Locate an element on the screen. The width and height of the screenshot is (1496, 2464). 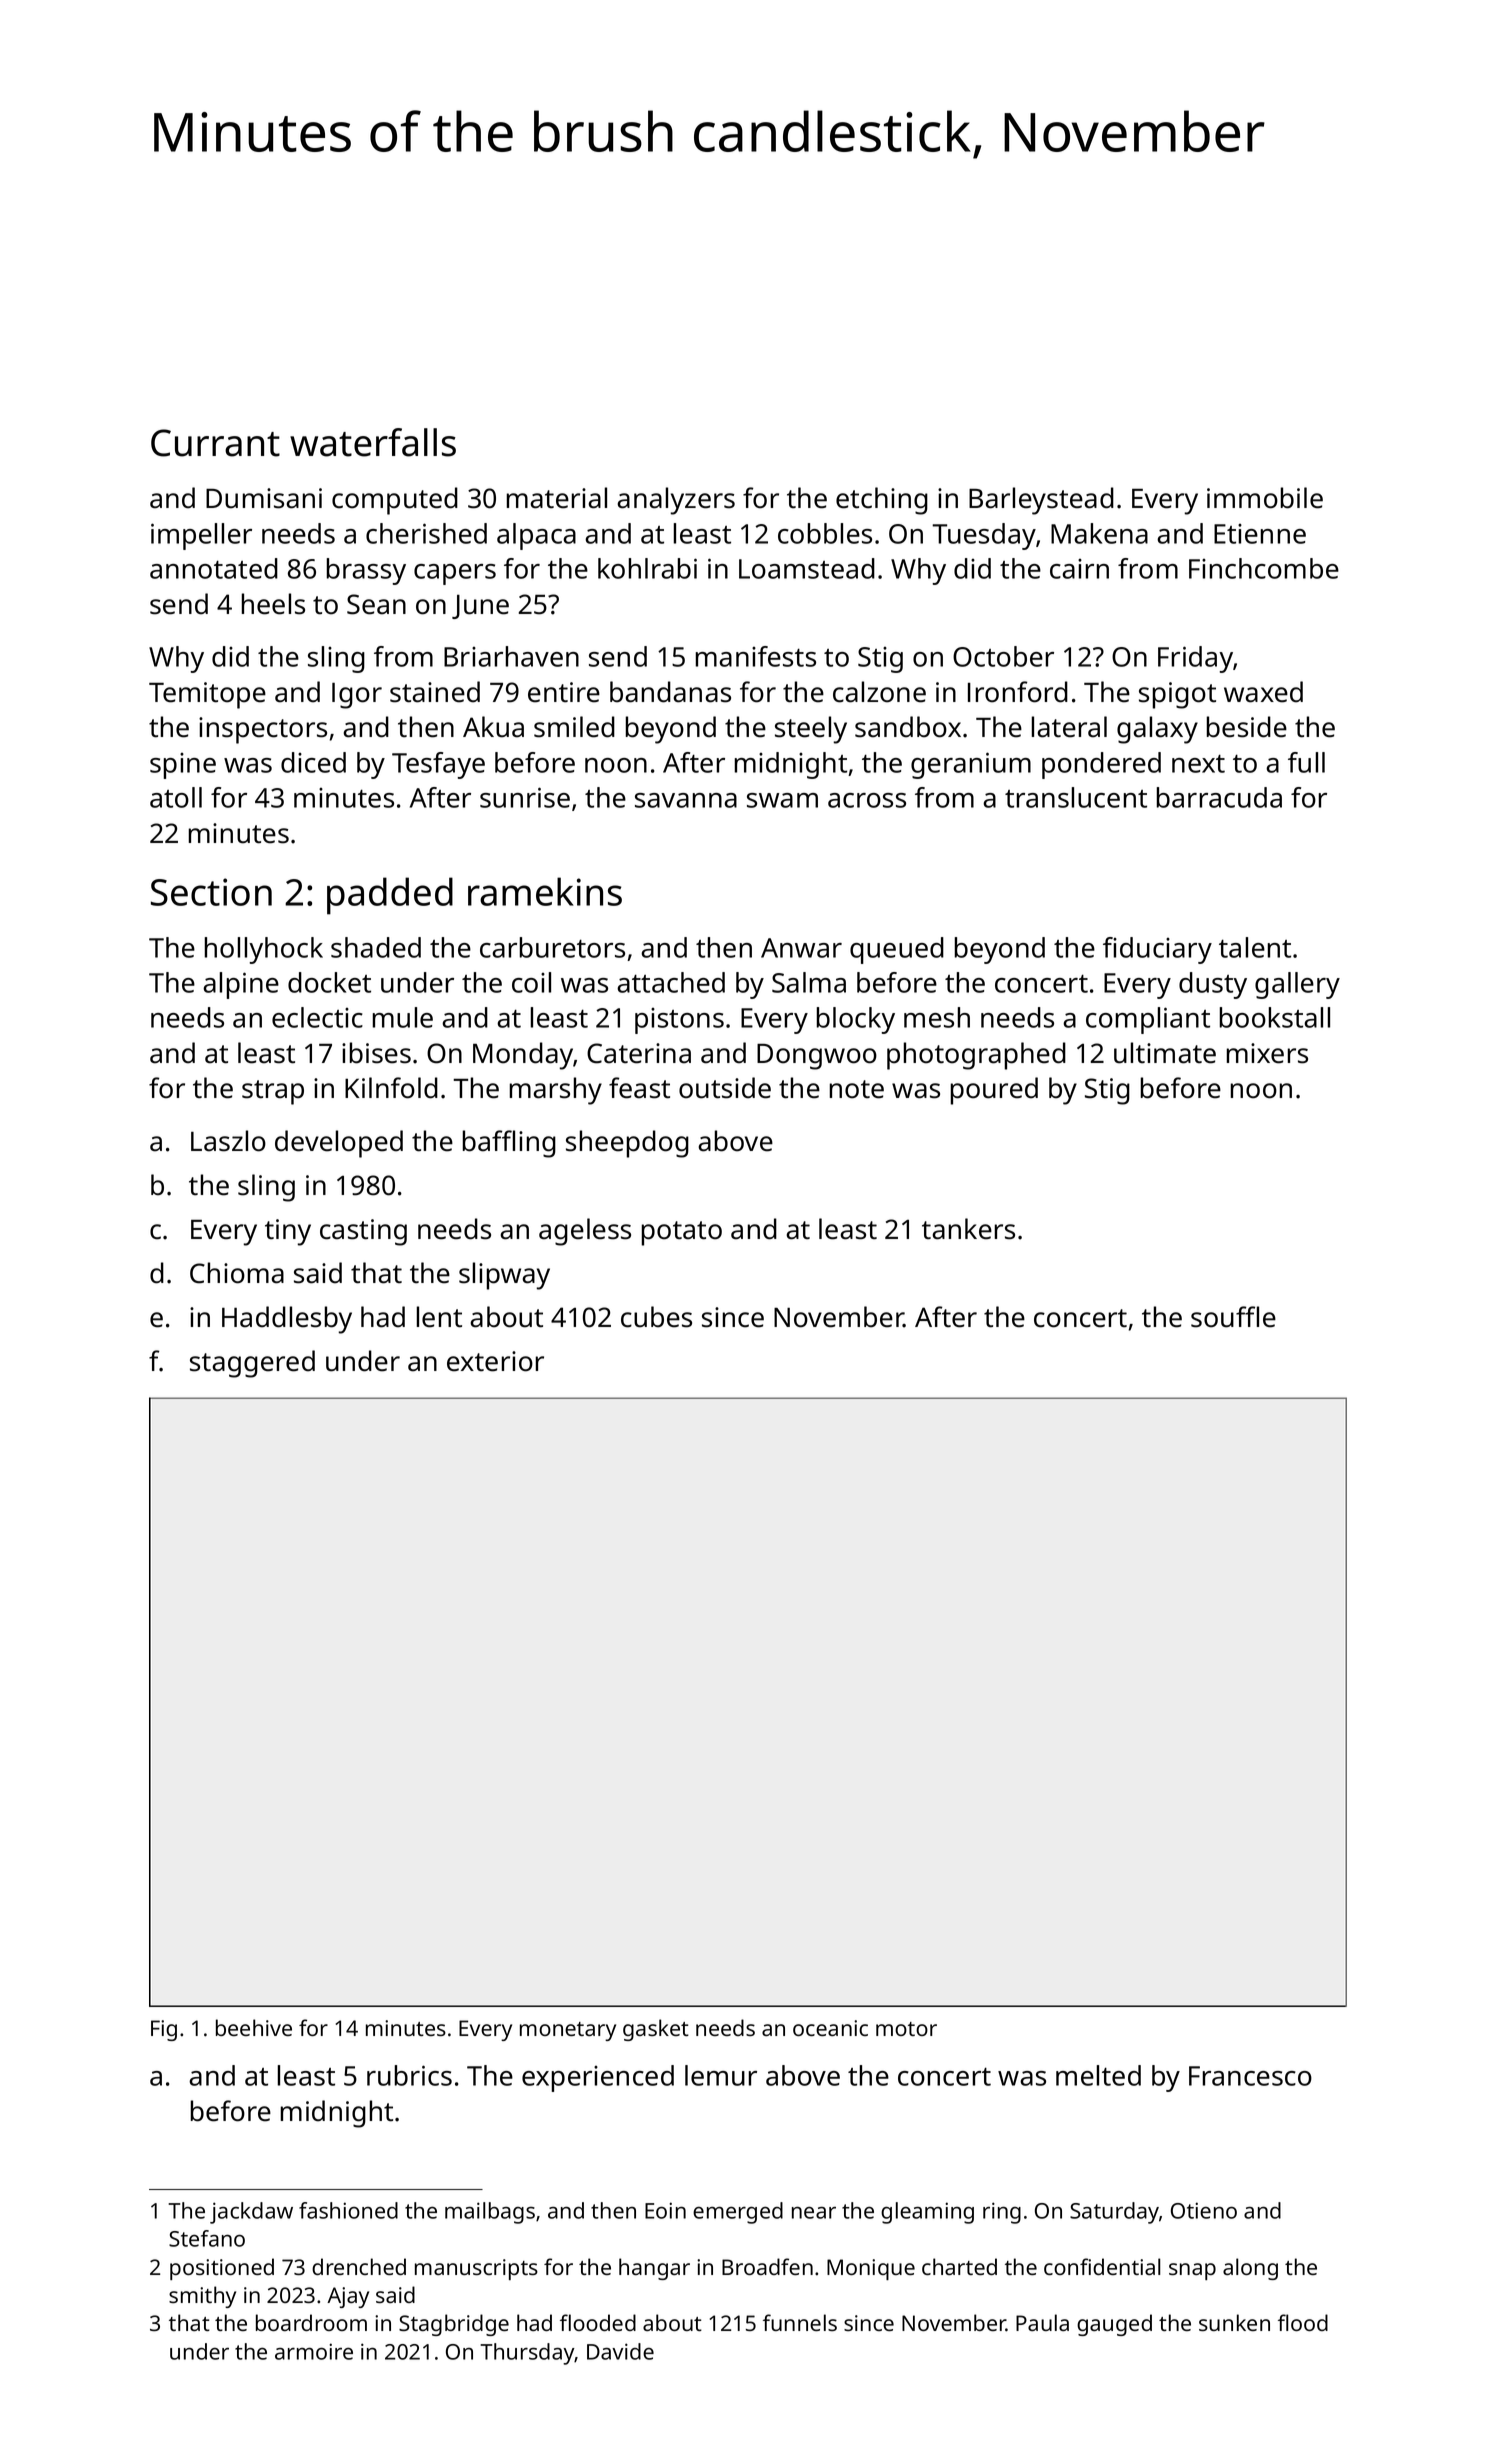
Francesco is located at coordinates (1250, 2076).
